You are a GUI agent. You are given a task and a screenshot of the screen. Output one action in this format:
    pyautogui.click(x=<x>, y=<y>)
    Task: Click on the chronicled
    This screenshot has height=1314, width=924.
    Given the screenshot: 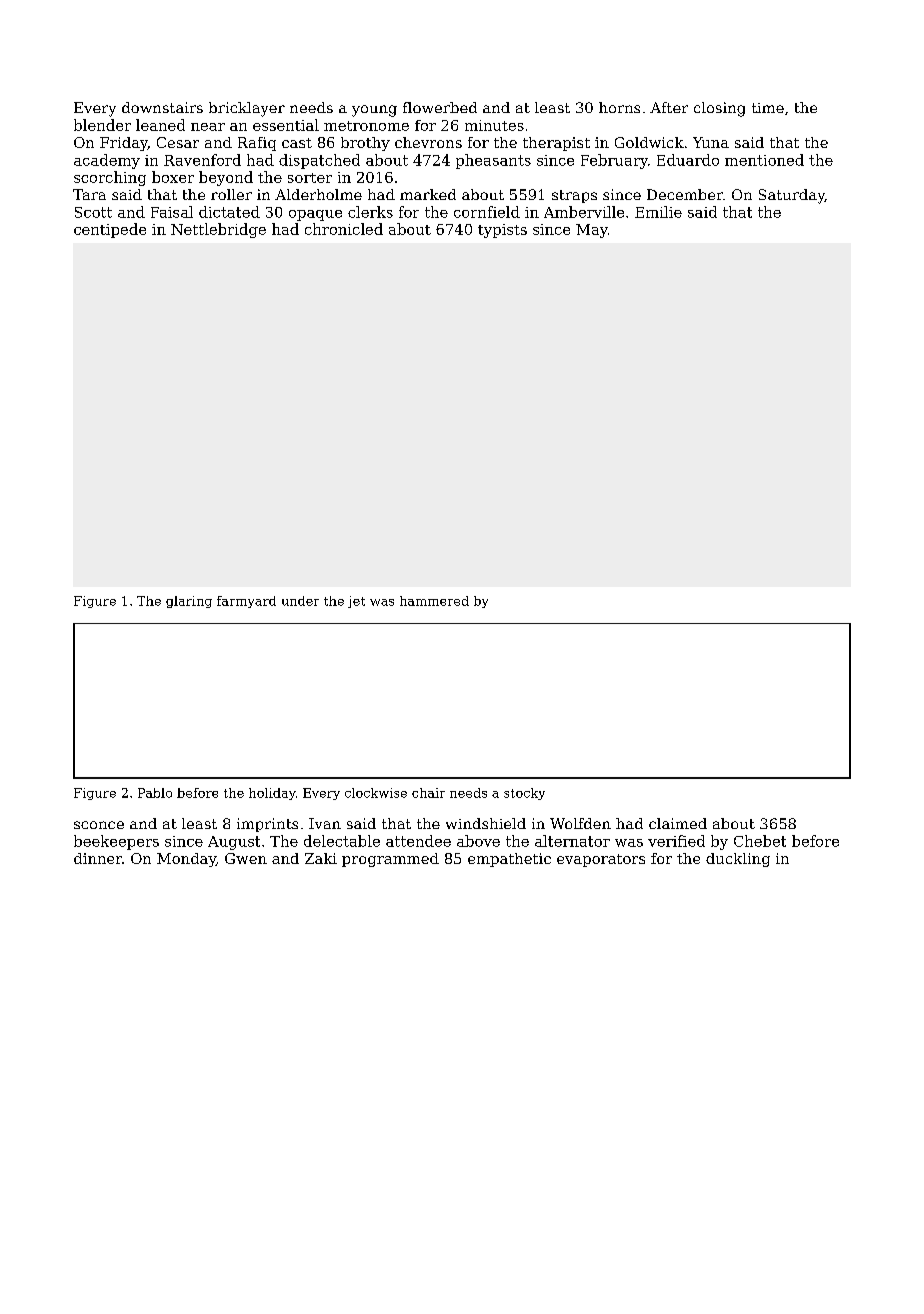 What is the action you would take?
    pyautogui.click(x=344, y=229)
